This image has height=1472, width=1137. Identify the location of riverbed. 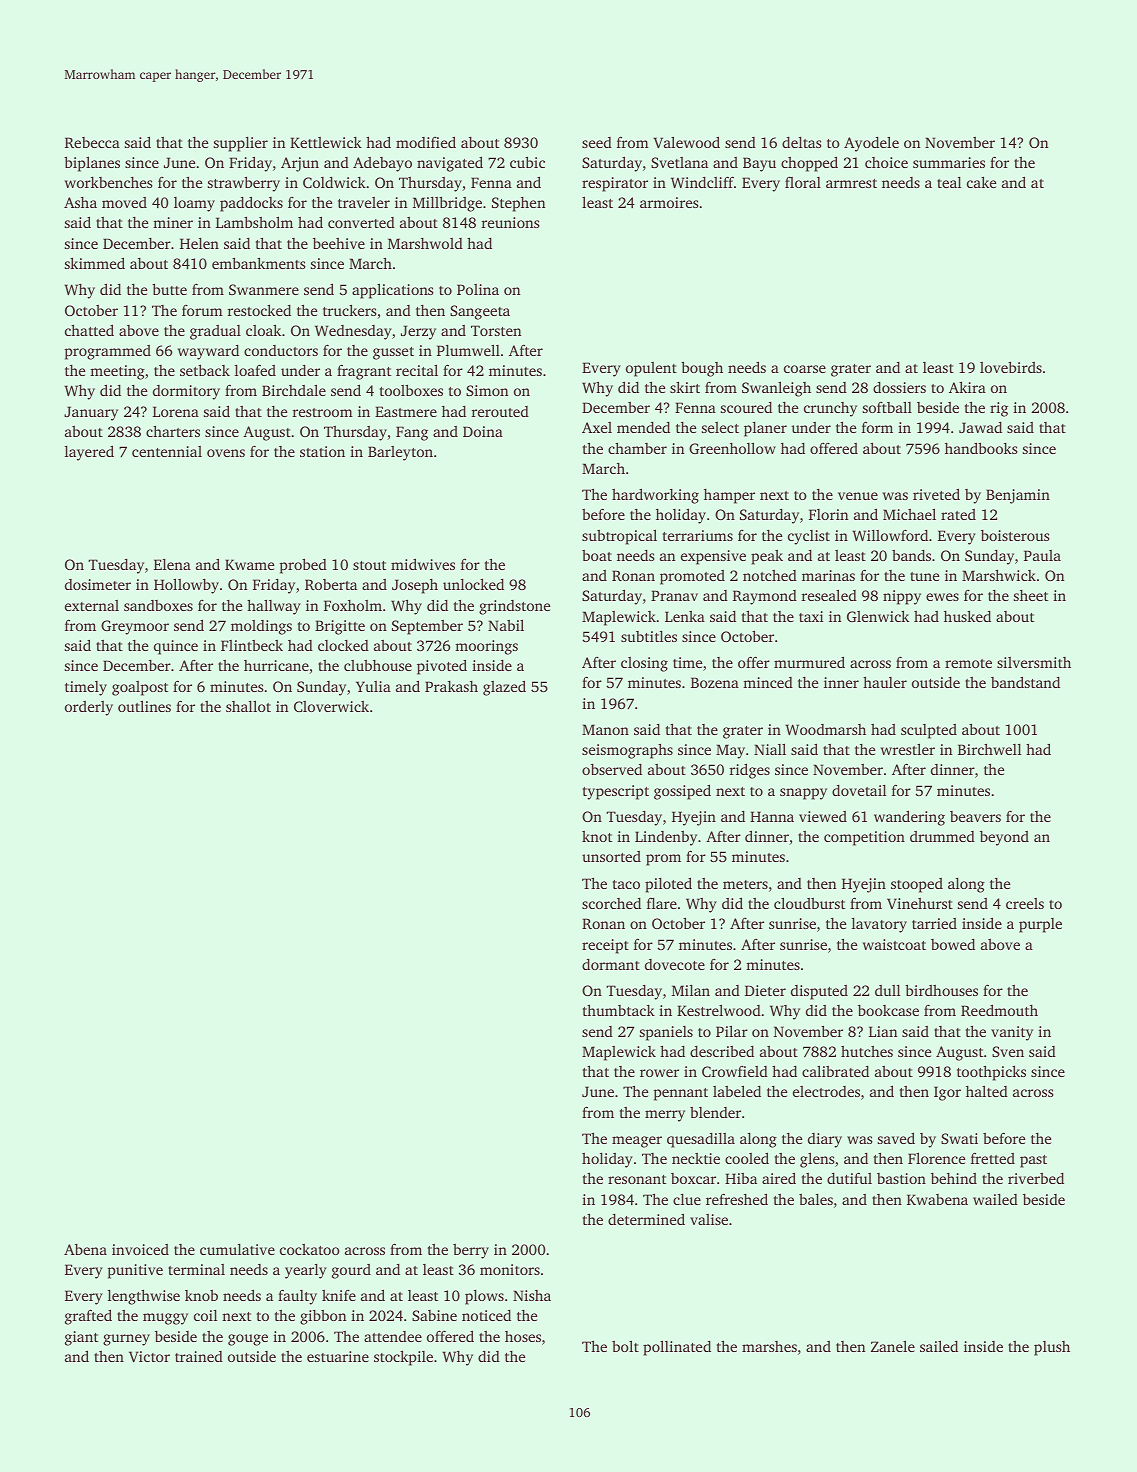
(1036, 1178).
